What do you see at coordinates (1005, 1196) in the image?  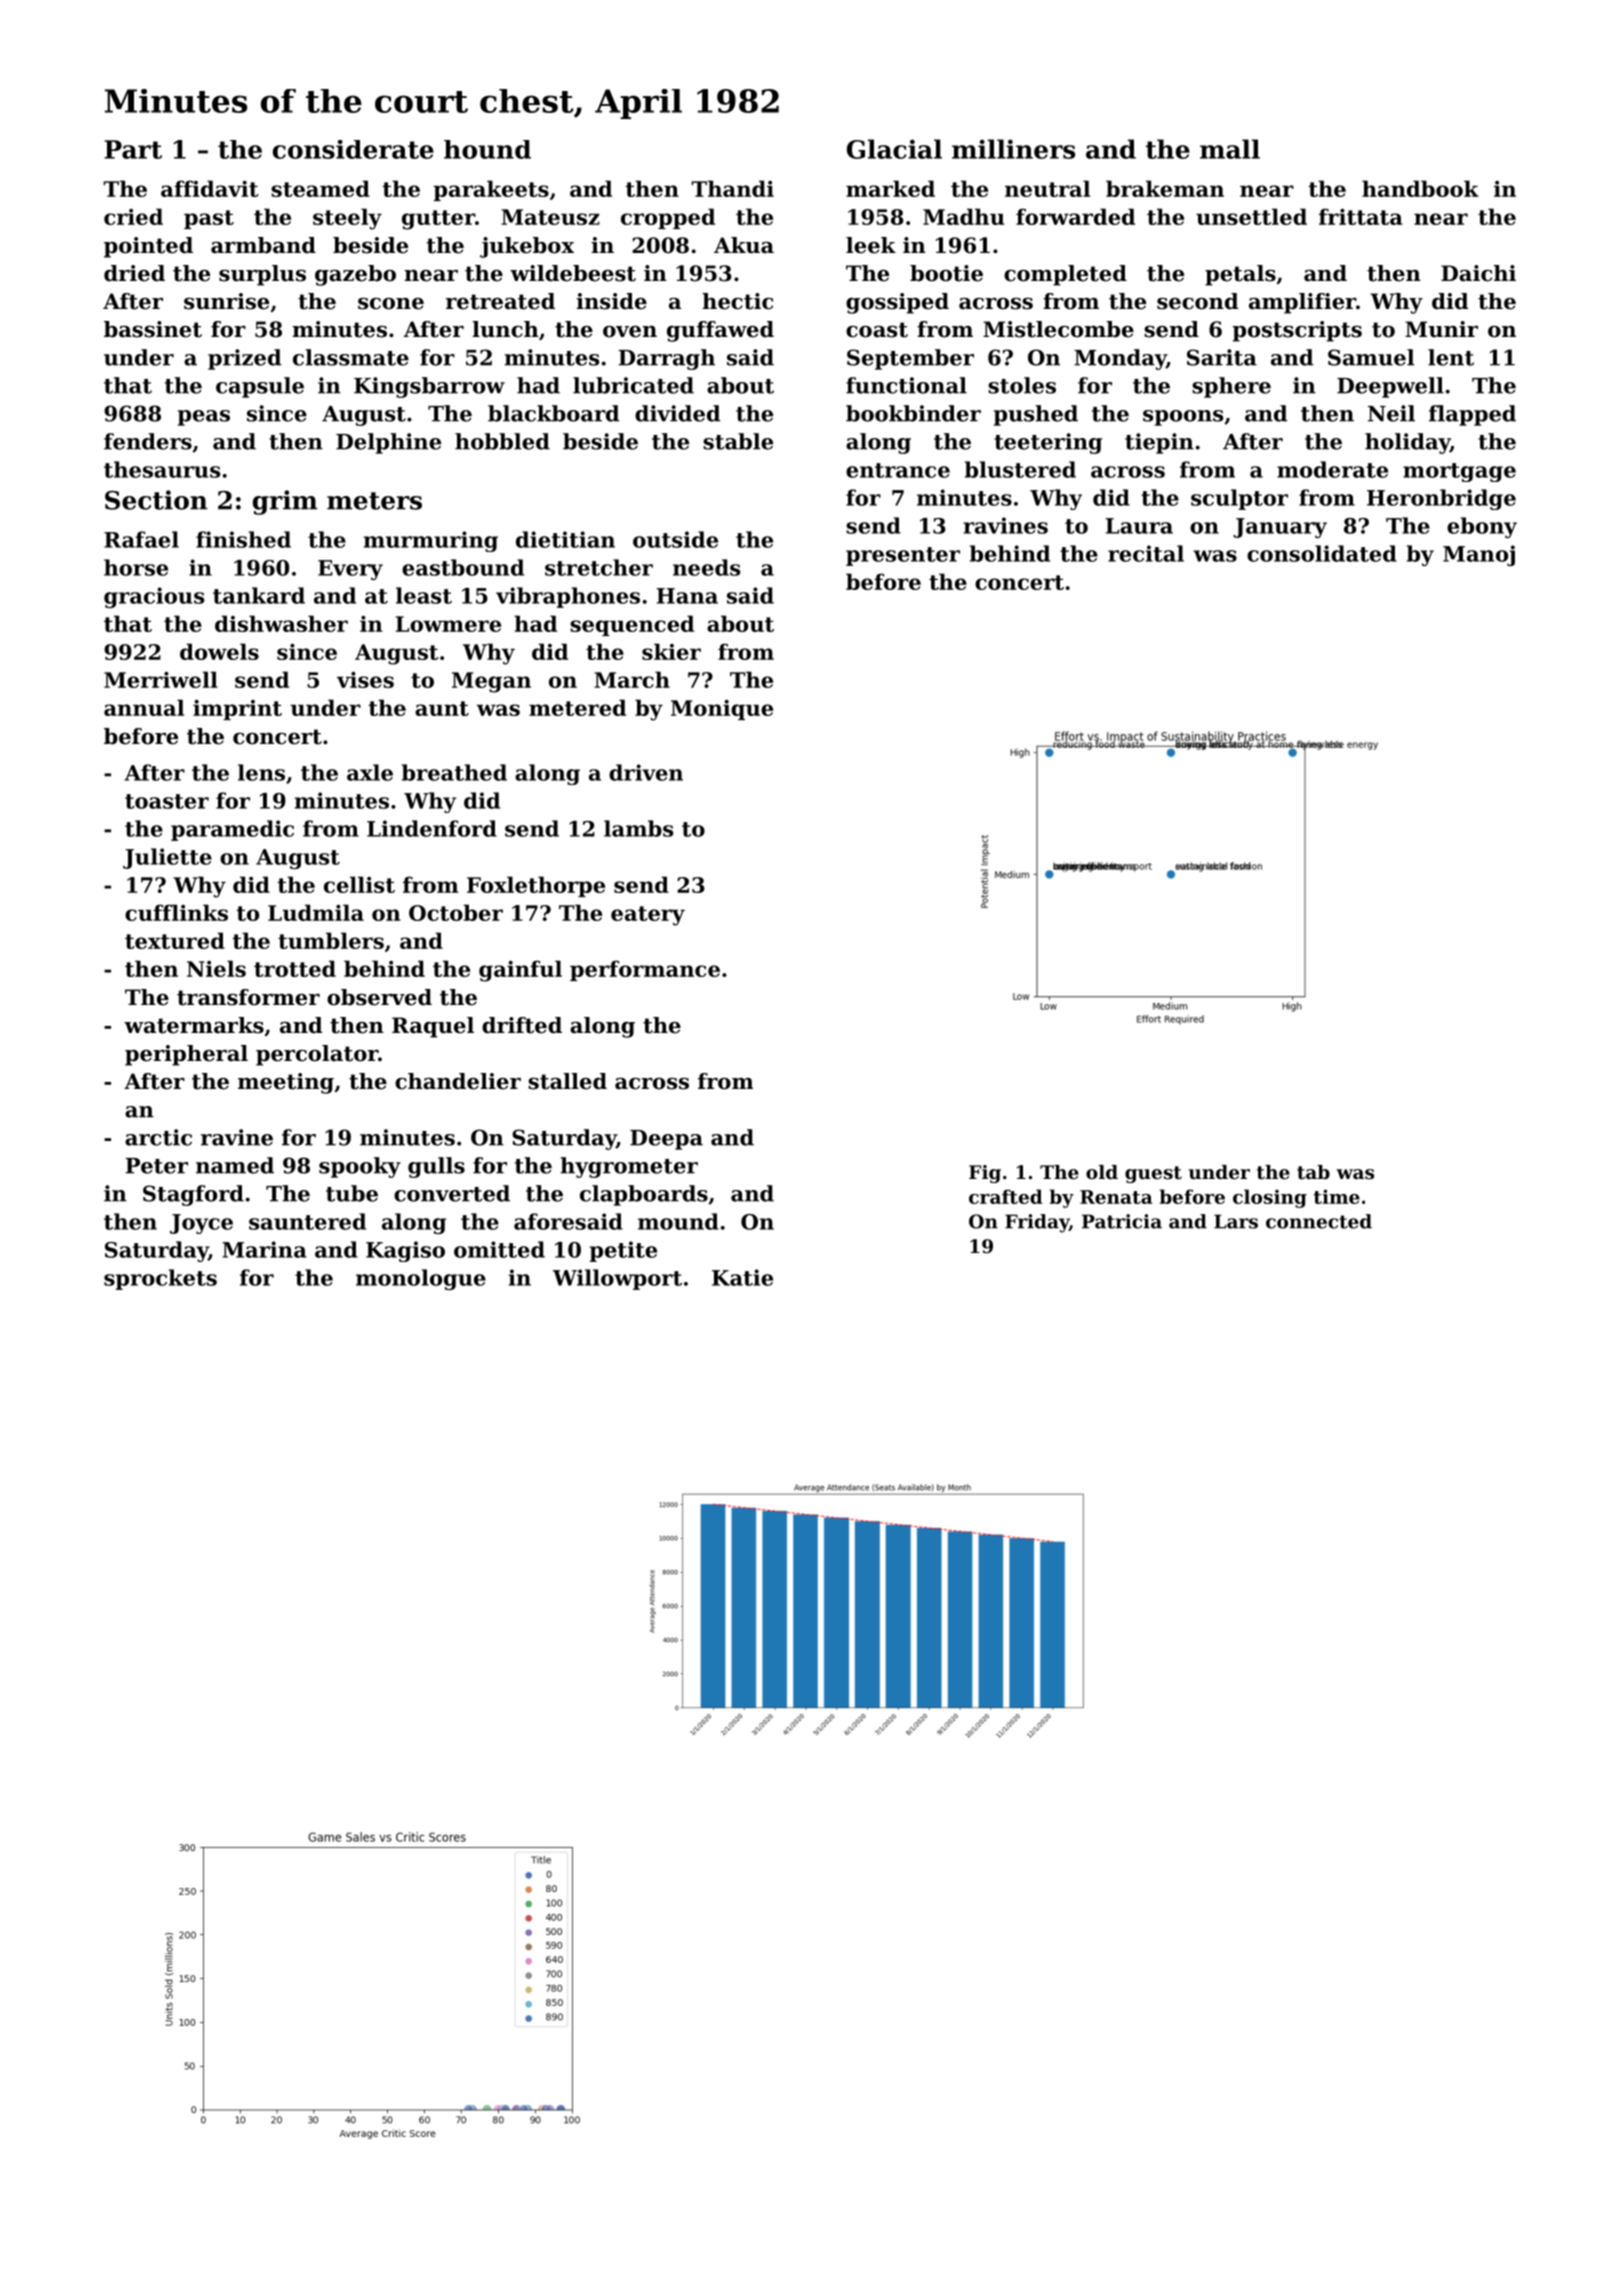 I see `crafted` at bounding box center [1005, 1196].
